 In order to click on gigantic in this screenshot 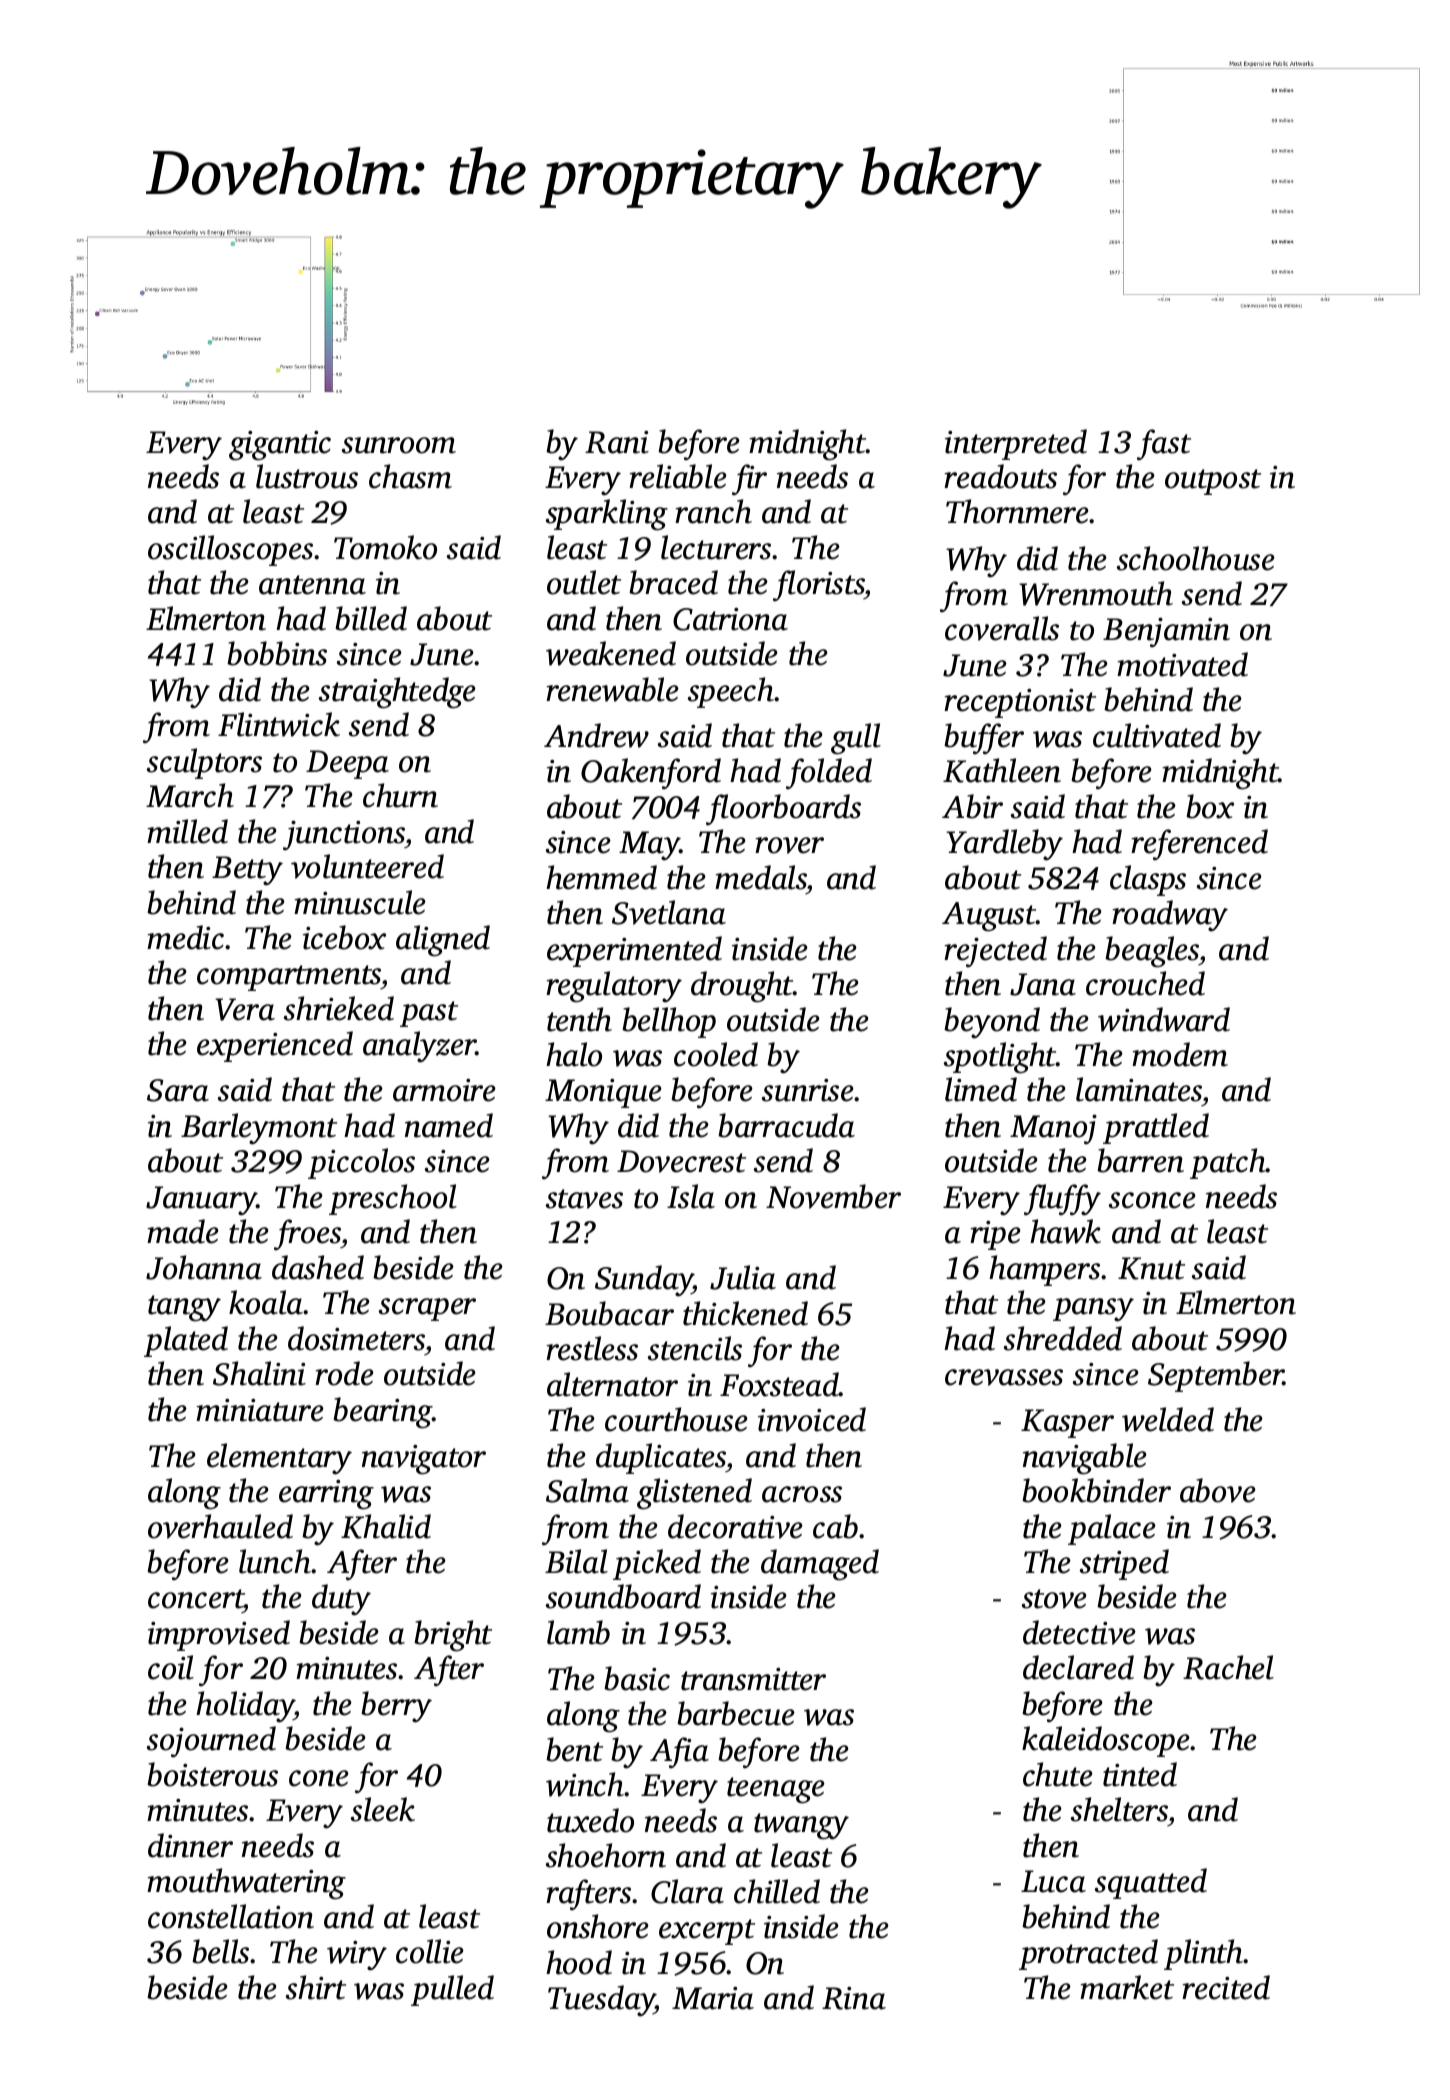, I will do `click(280, 446)`.
